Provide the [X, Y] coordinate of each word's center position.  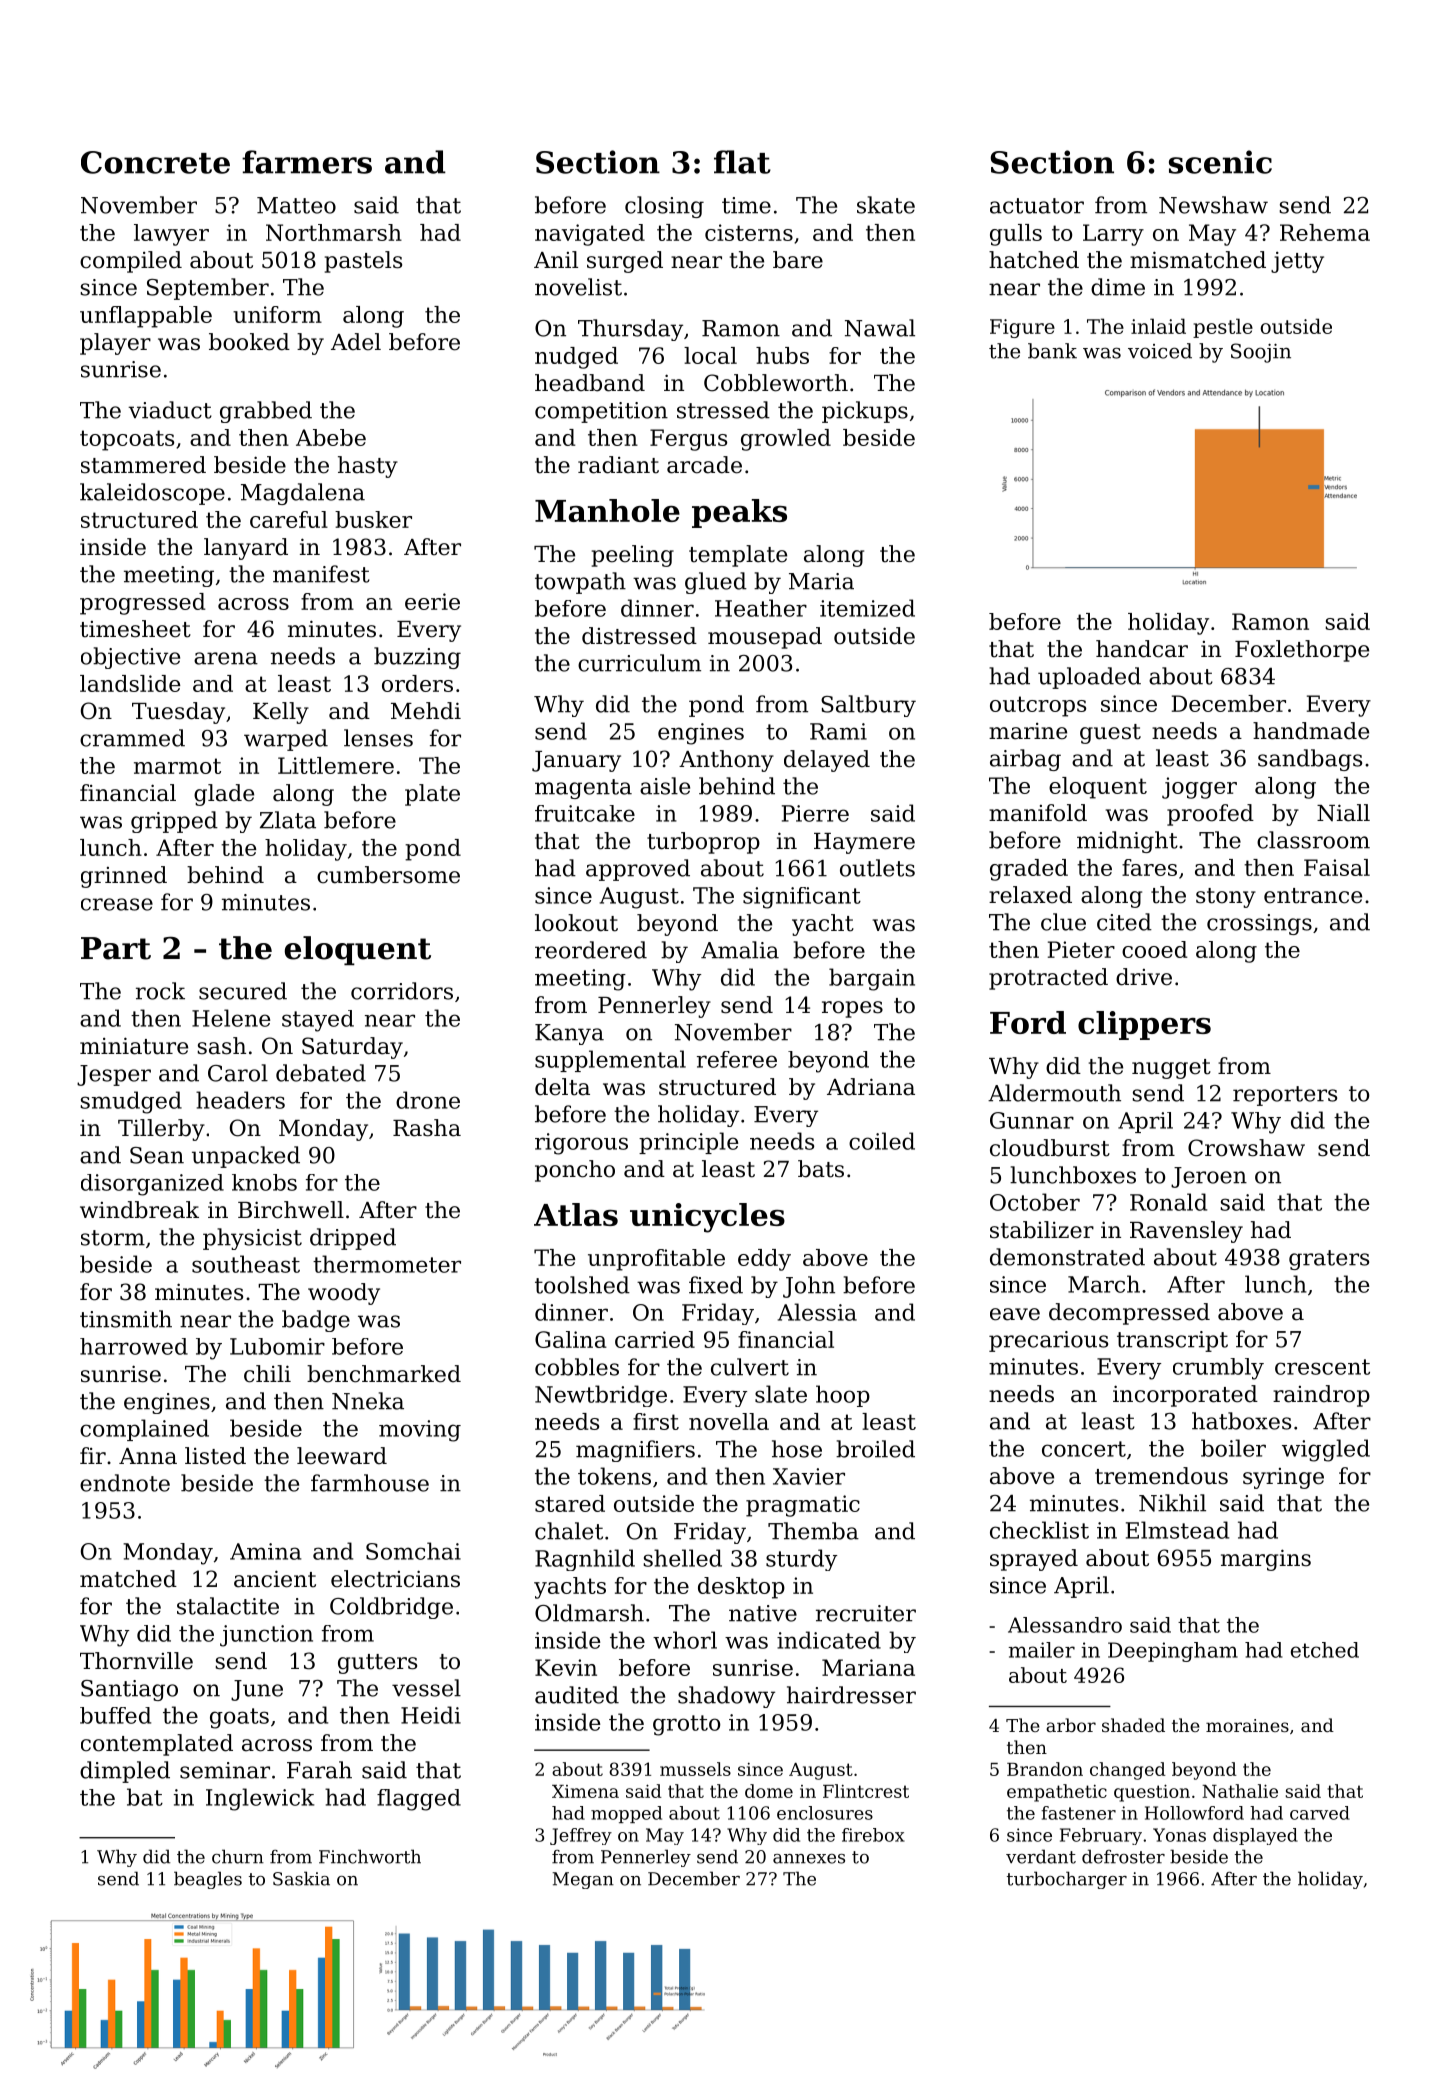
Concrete [155, 162]
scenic [1220, 162]
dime [1118, 287]
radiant [618, 465]
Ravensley [1186, 1232]
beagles [208, 1880]
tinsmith [126, 1319]
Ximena [585, 1791]
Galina [571, 1339]
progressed [142, 604]
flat [742, 162]
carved [1320, 1813]
